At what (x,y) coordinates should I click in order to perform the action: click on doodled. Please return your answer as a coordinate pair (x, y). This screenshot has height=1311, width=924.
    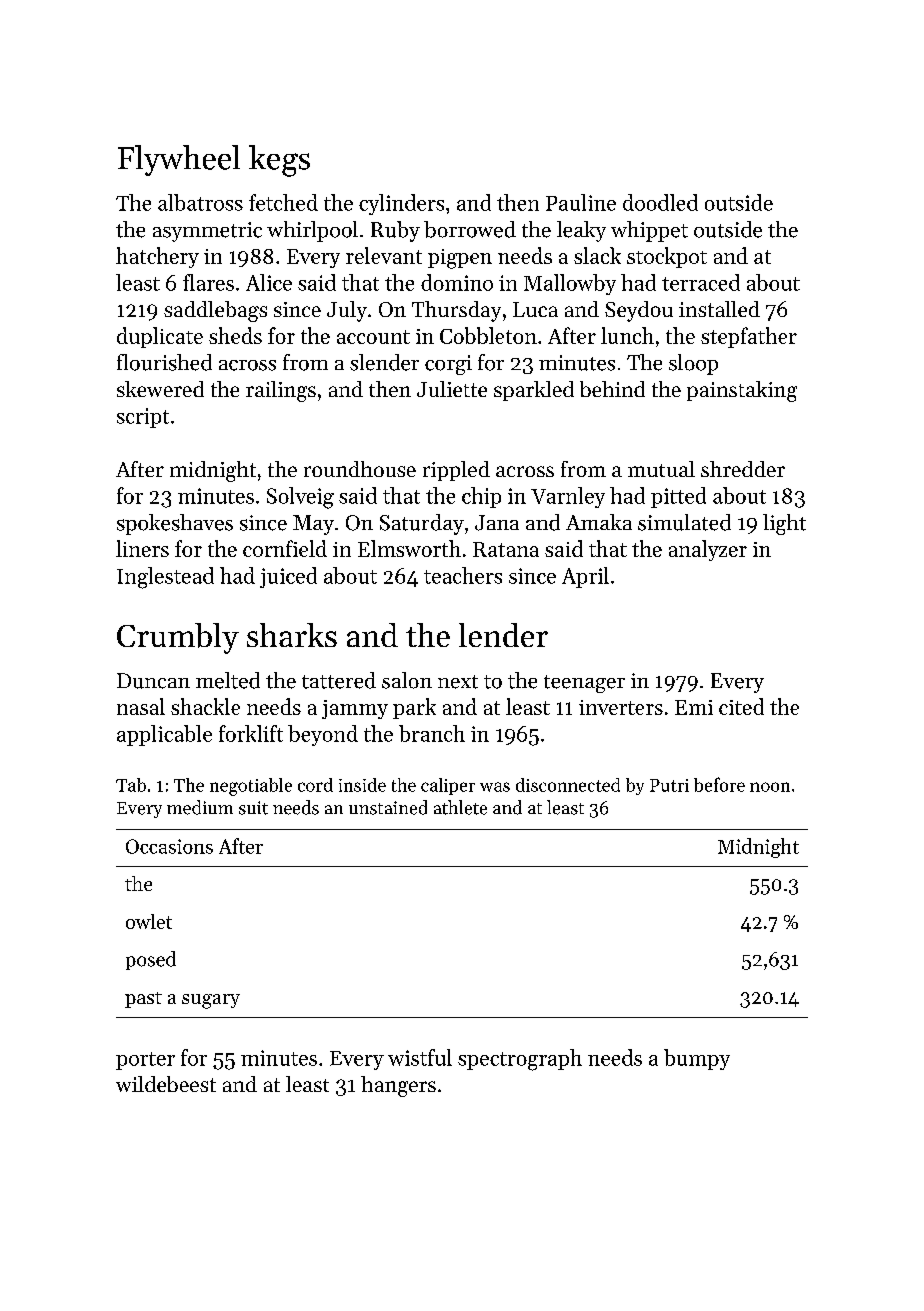
    Looking at the image, I should click on (660, 202).
